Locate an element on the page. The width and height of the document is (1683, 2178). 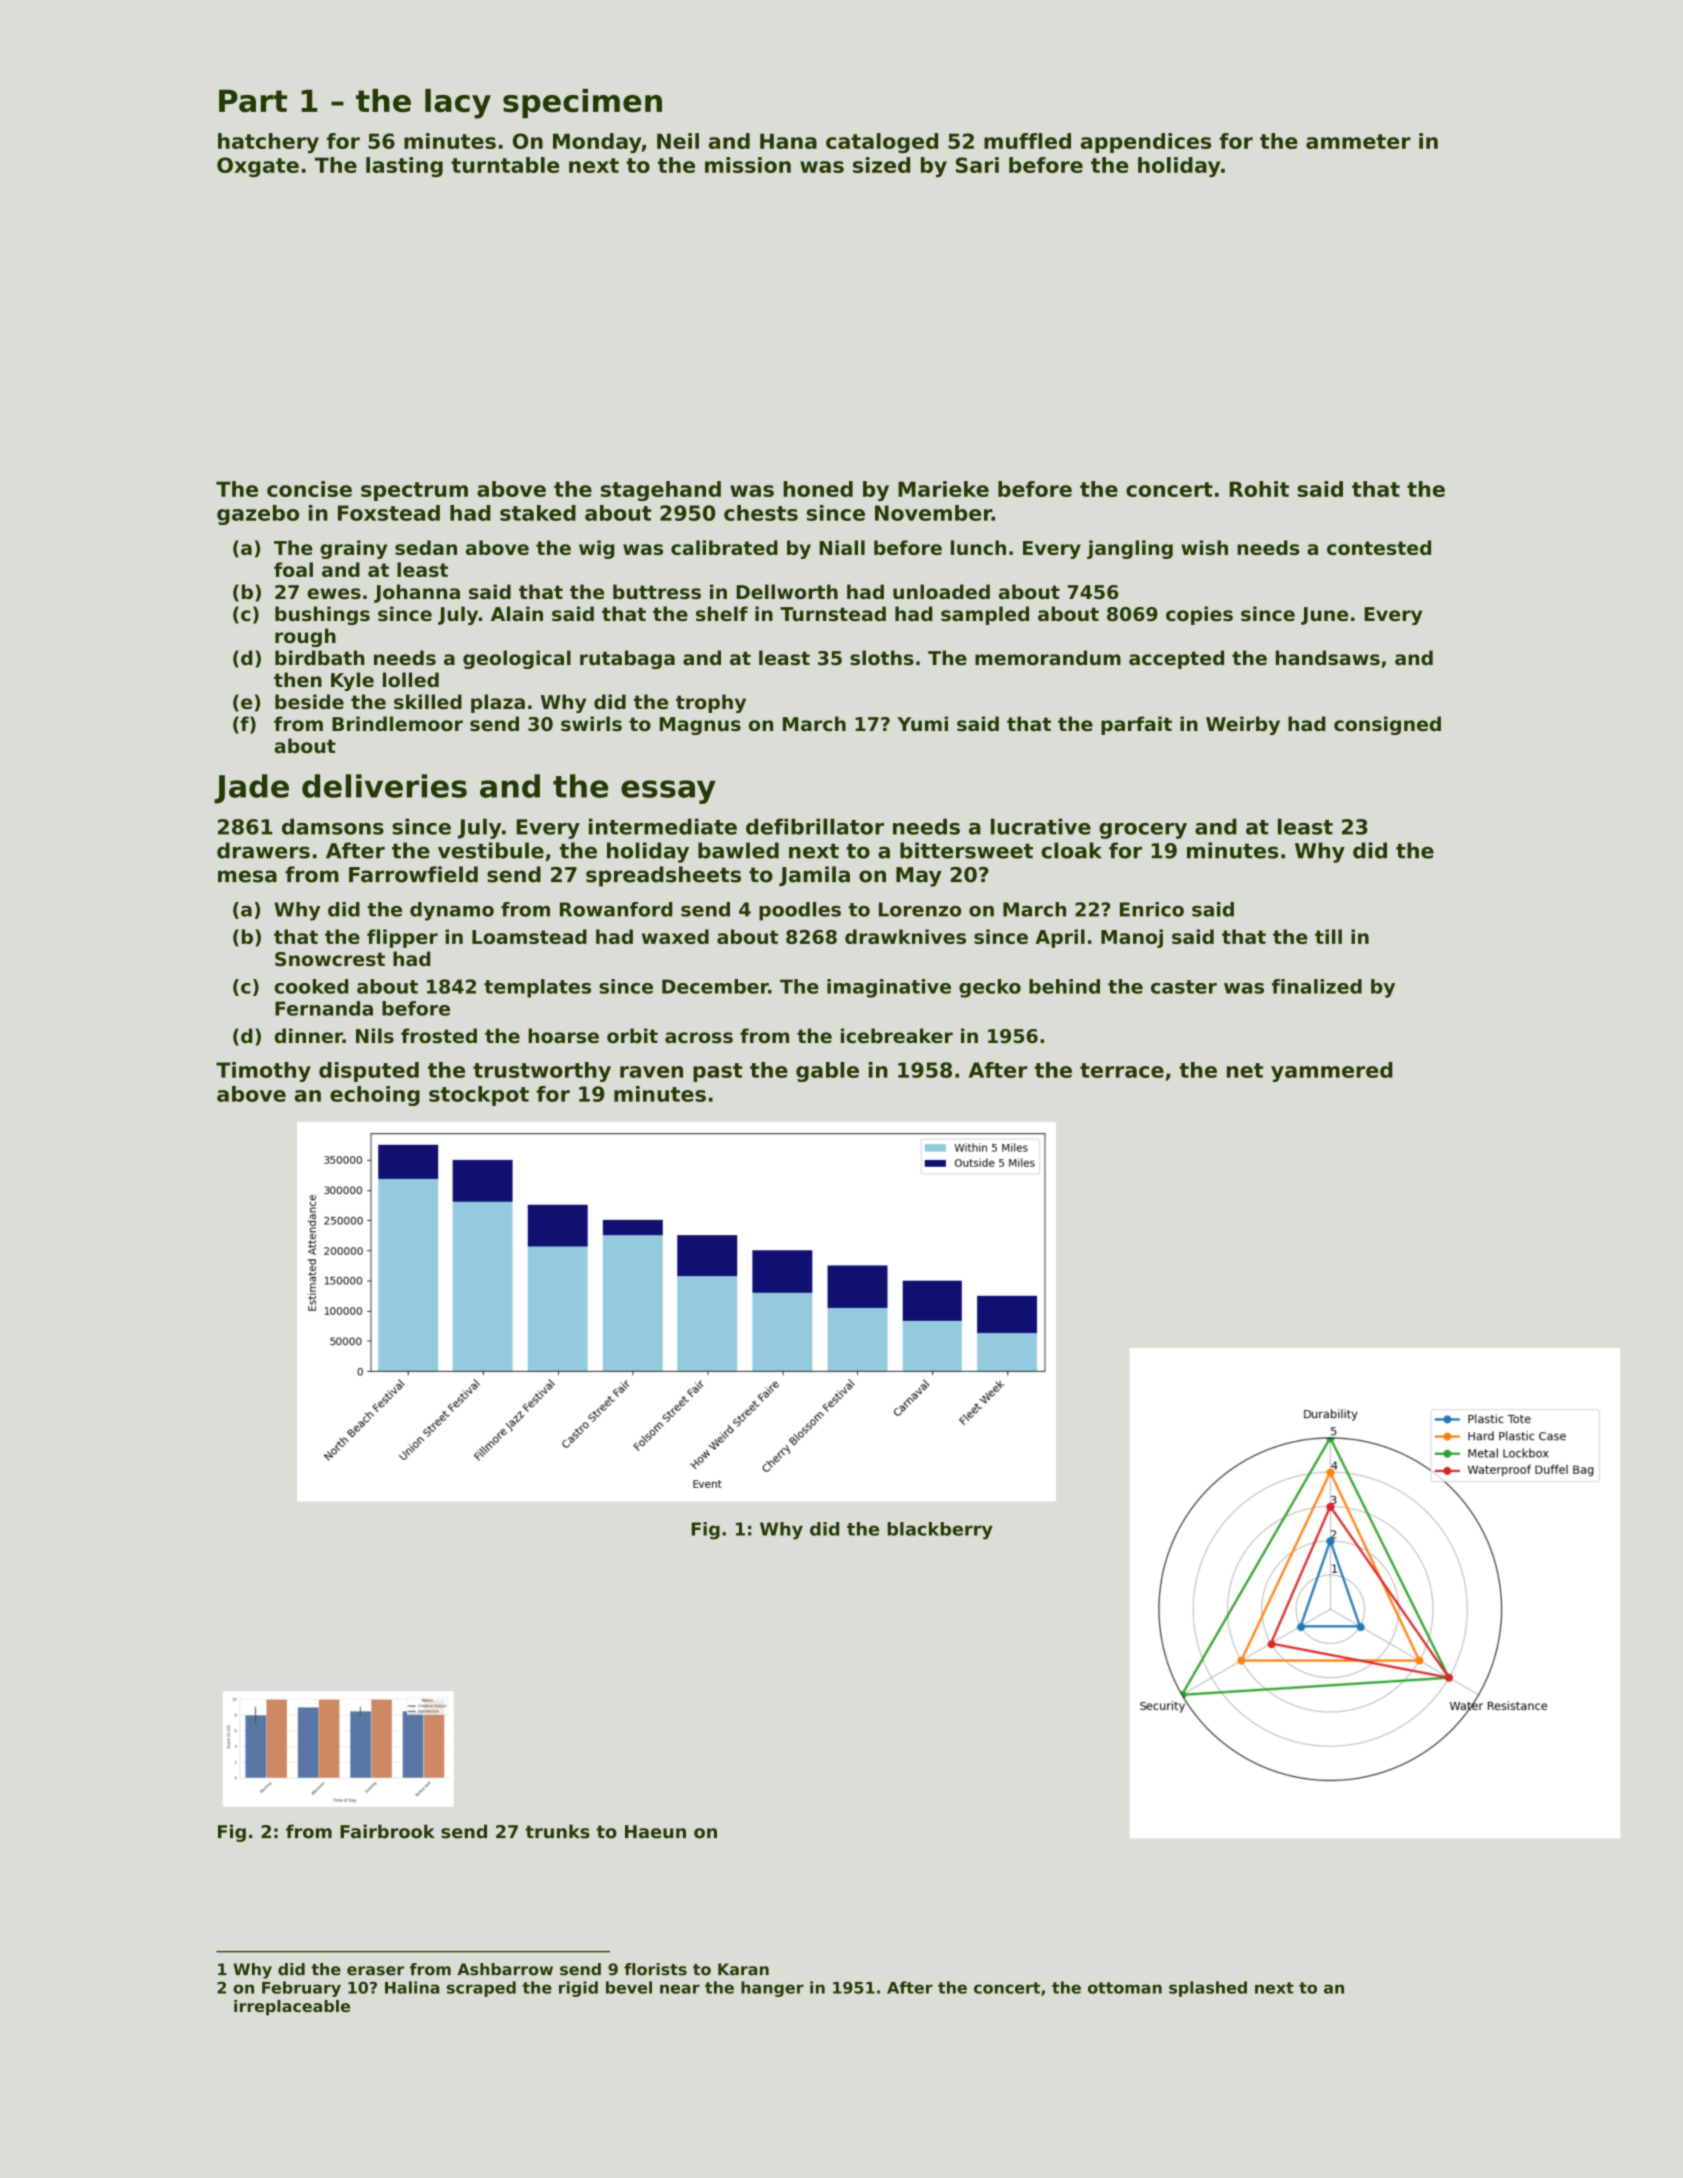
sloths is located at coordinates (882, 658).
